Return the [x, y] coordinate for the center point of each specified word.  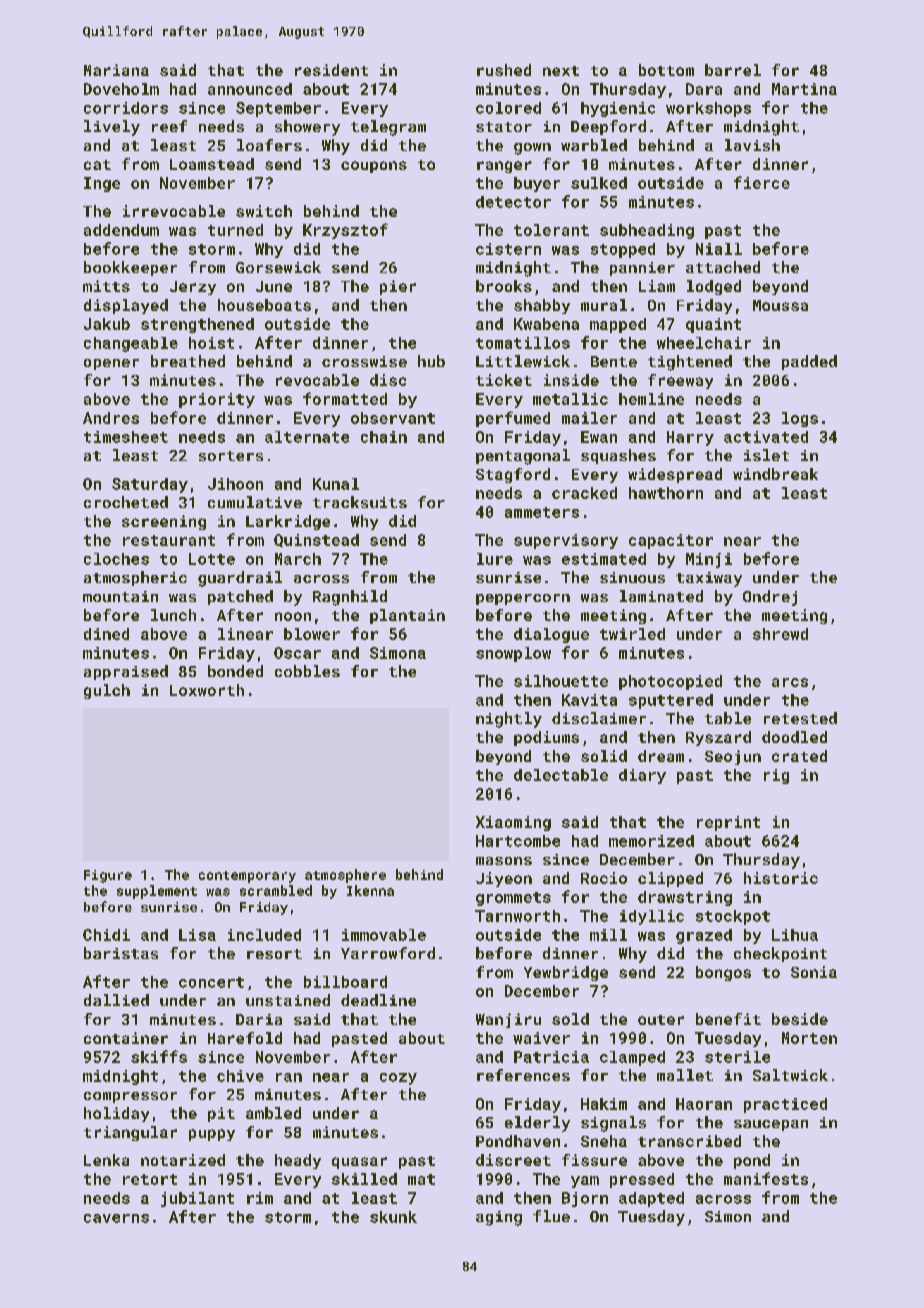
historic [781, 878]
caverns [116, 1218]
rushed [504, 70]
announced [250, 89]
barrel [733, 70]
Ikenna [370, 890]
